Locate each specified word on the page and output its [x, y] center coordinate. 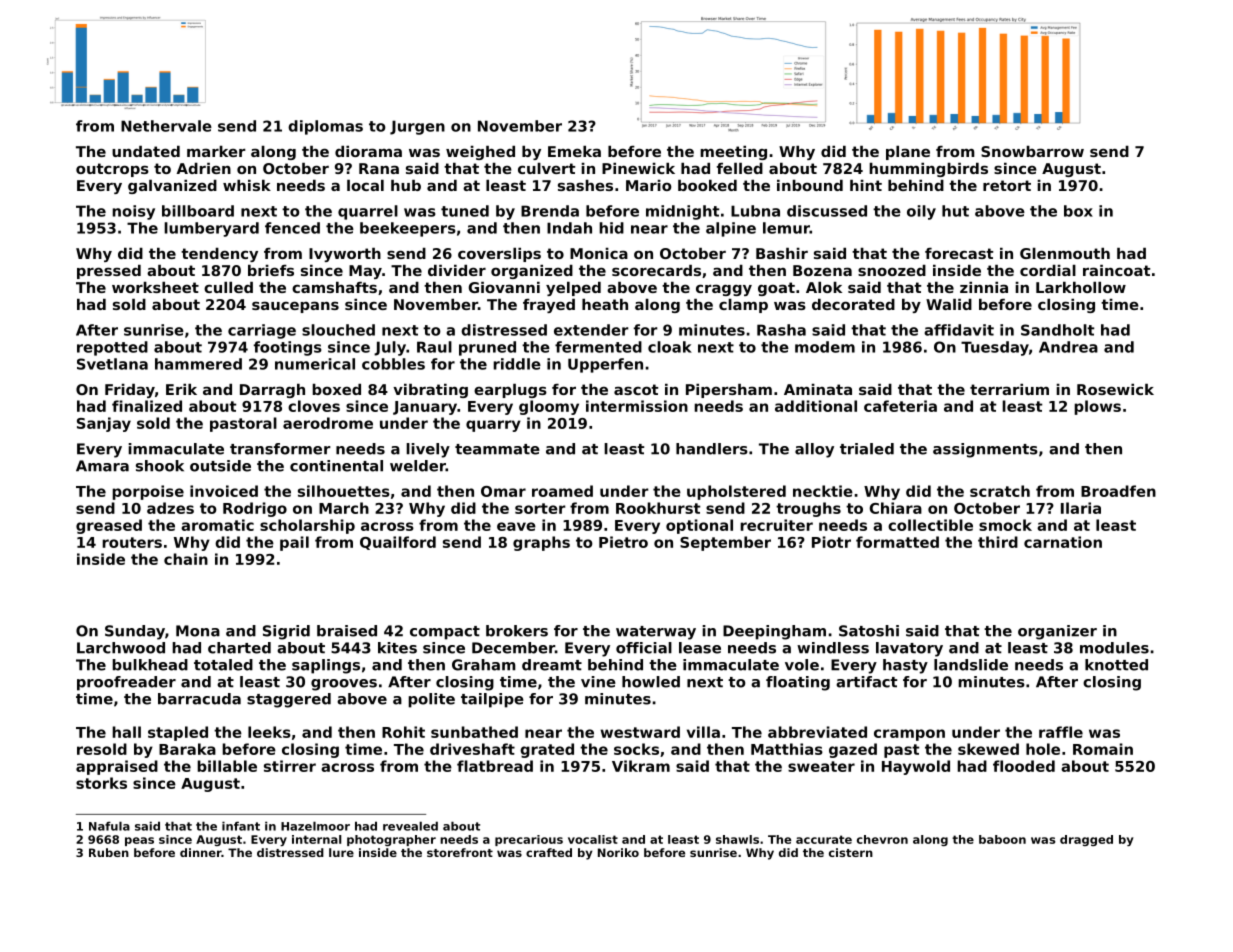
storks [101, 783]
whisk [247, 185]
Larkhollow [1081, 287]
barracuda [199, 699]
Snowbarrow [1032, 151]
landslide [971, 665]
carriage [262, 331]
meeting [733, 153]
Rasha [781, 330]
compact [445, 633]
